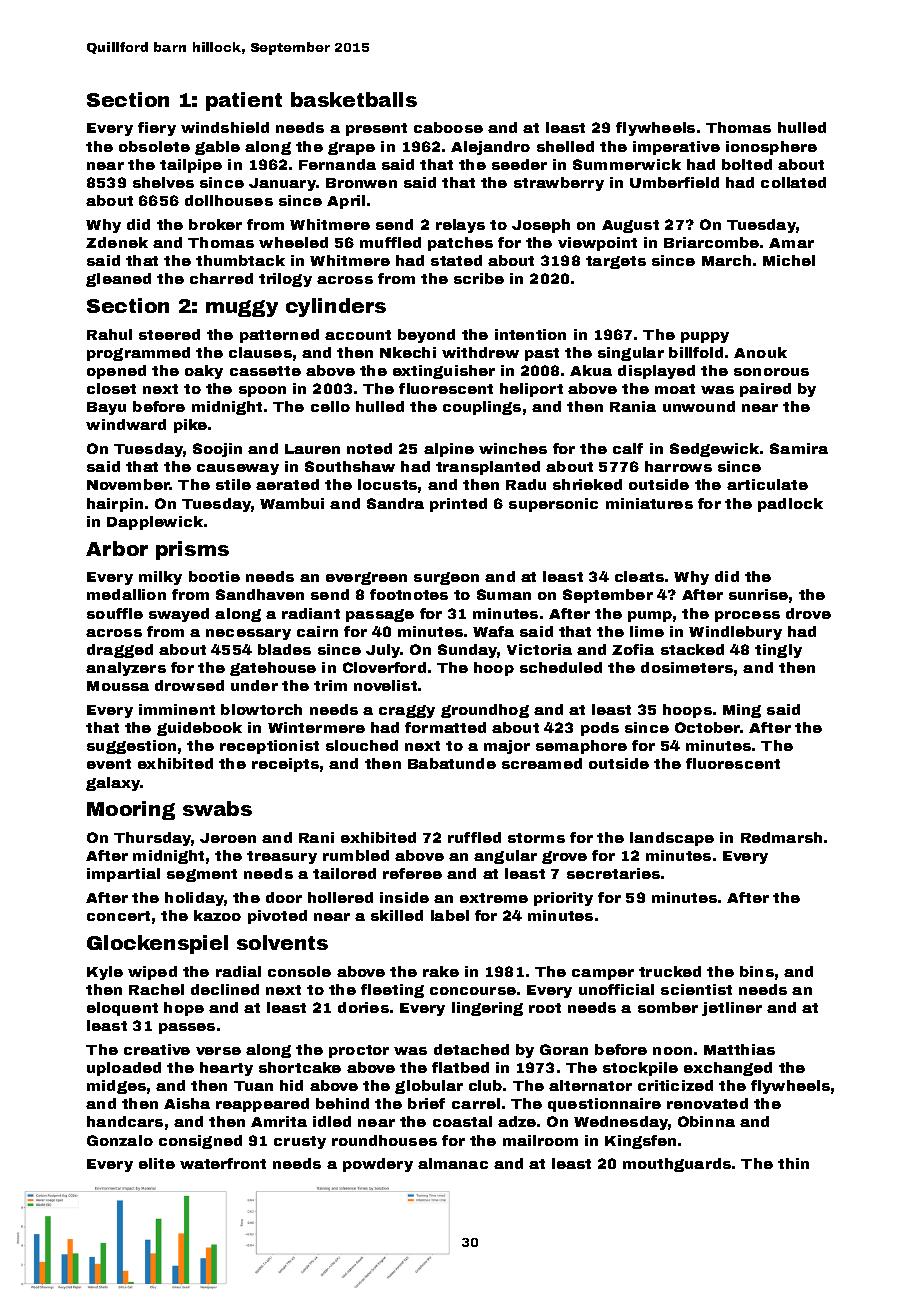  What do you see at coordinates (676, 148) in the screenshot?
I see `imperative` at bounding box center [676, 148].
